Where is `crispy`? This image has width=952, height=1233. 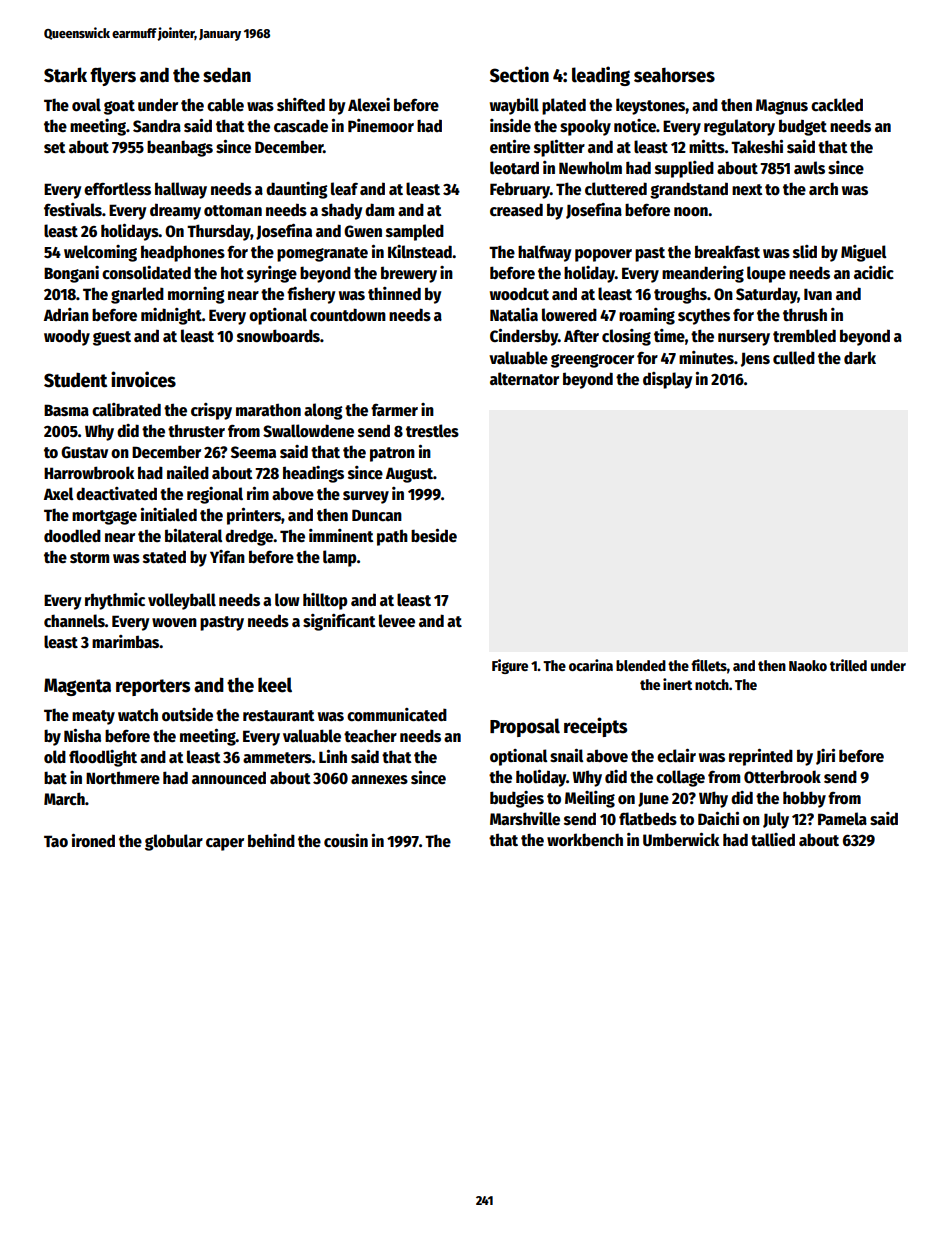
crispy is located at coordinates (211, 411).
